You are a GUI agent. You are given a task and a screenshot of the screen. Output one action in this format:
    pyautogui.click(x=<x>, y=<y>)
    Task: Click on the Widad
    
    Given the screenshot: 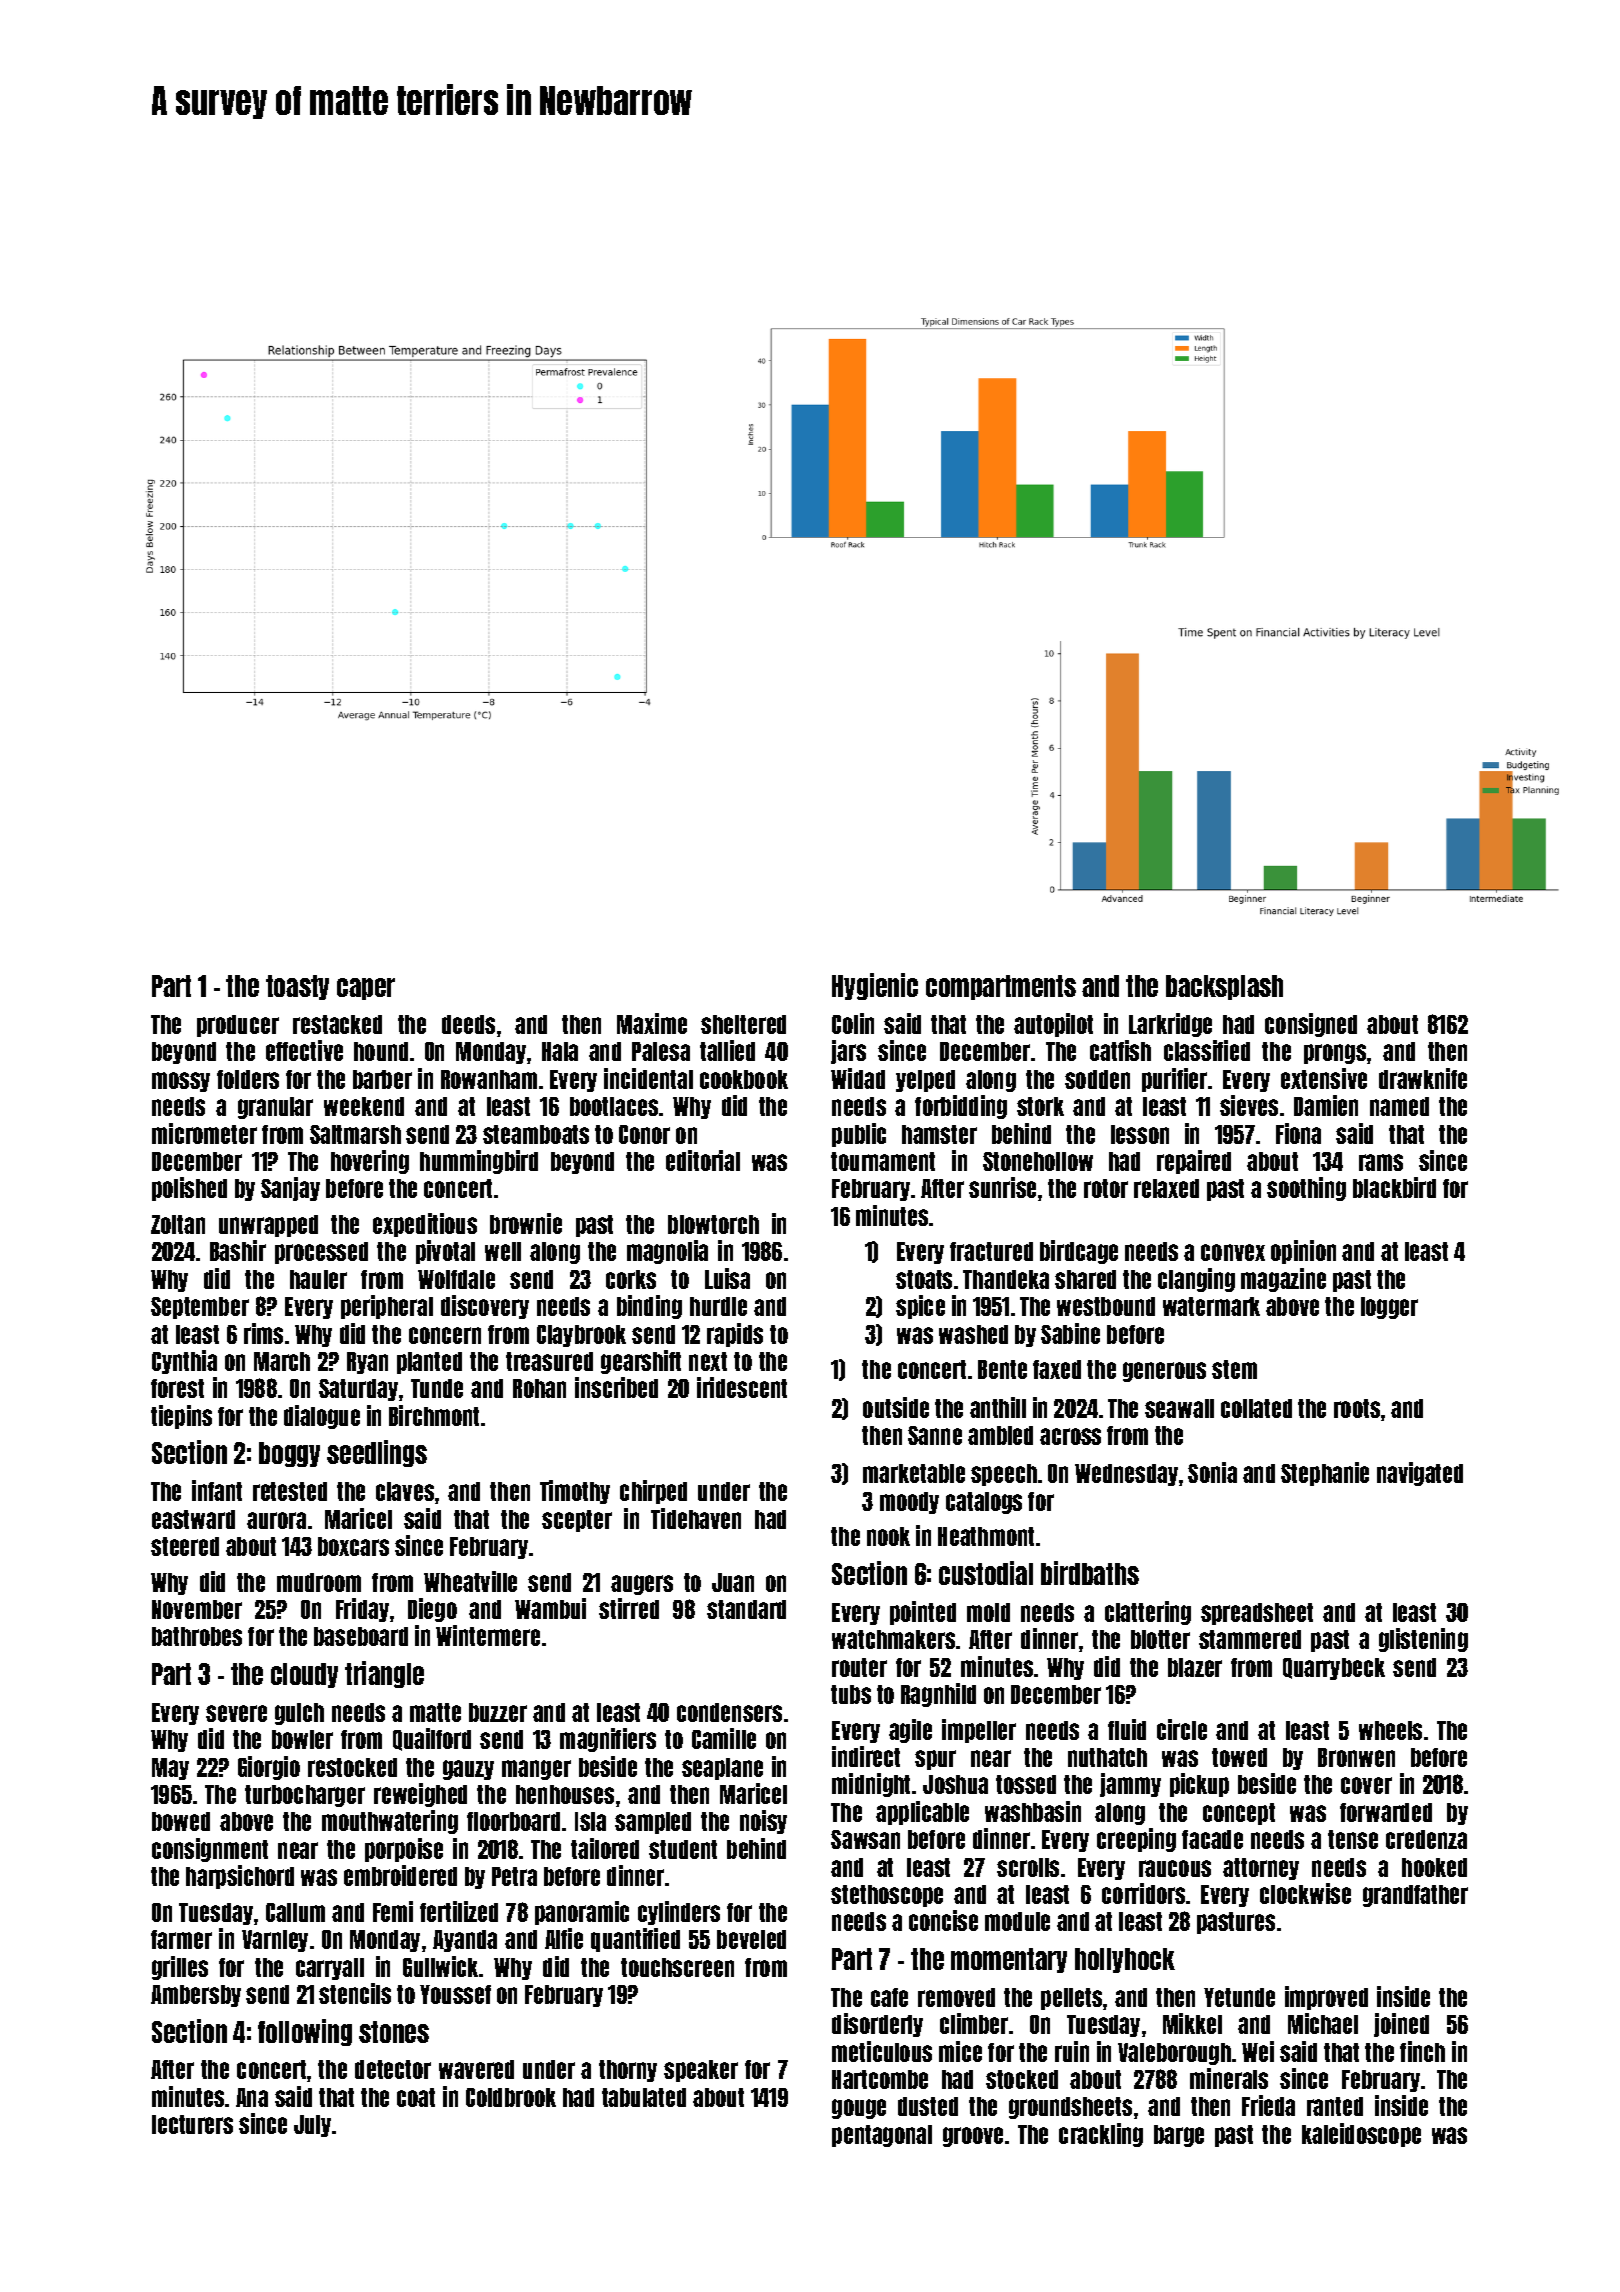 What is the action you would take?
    pyautogui.click(x=858, y=1078)
